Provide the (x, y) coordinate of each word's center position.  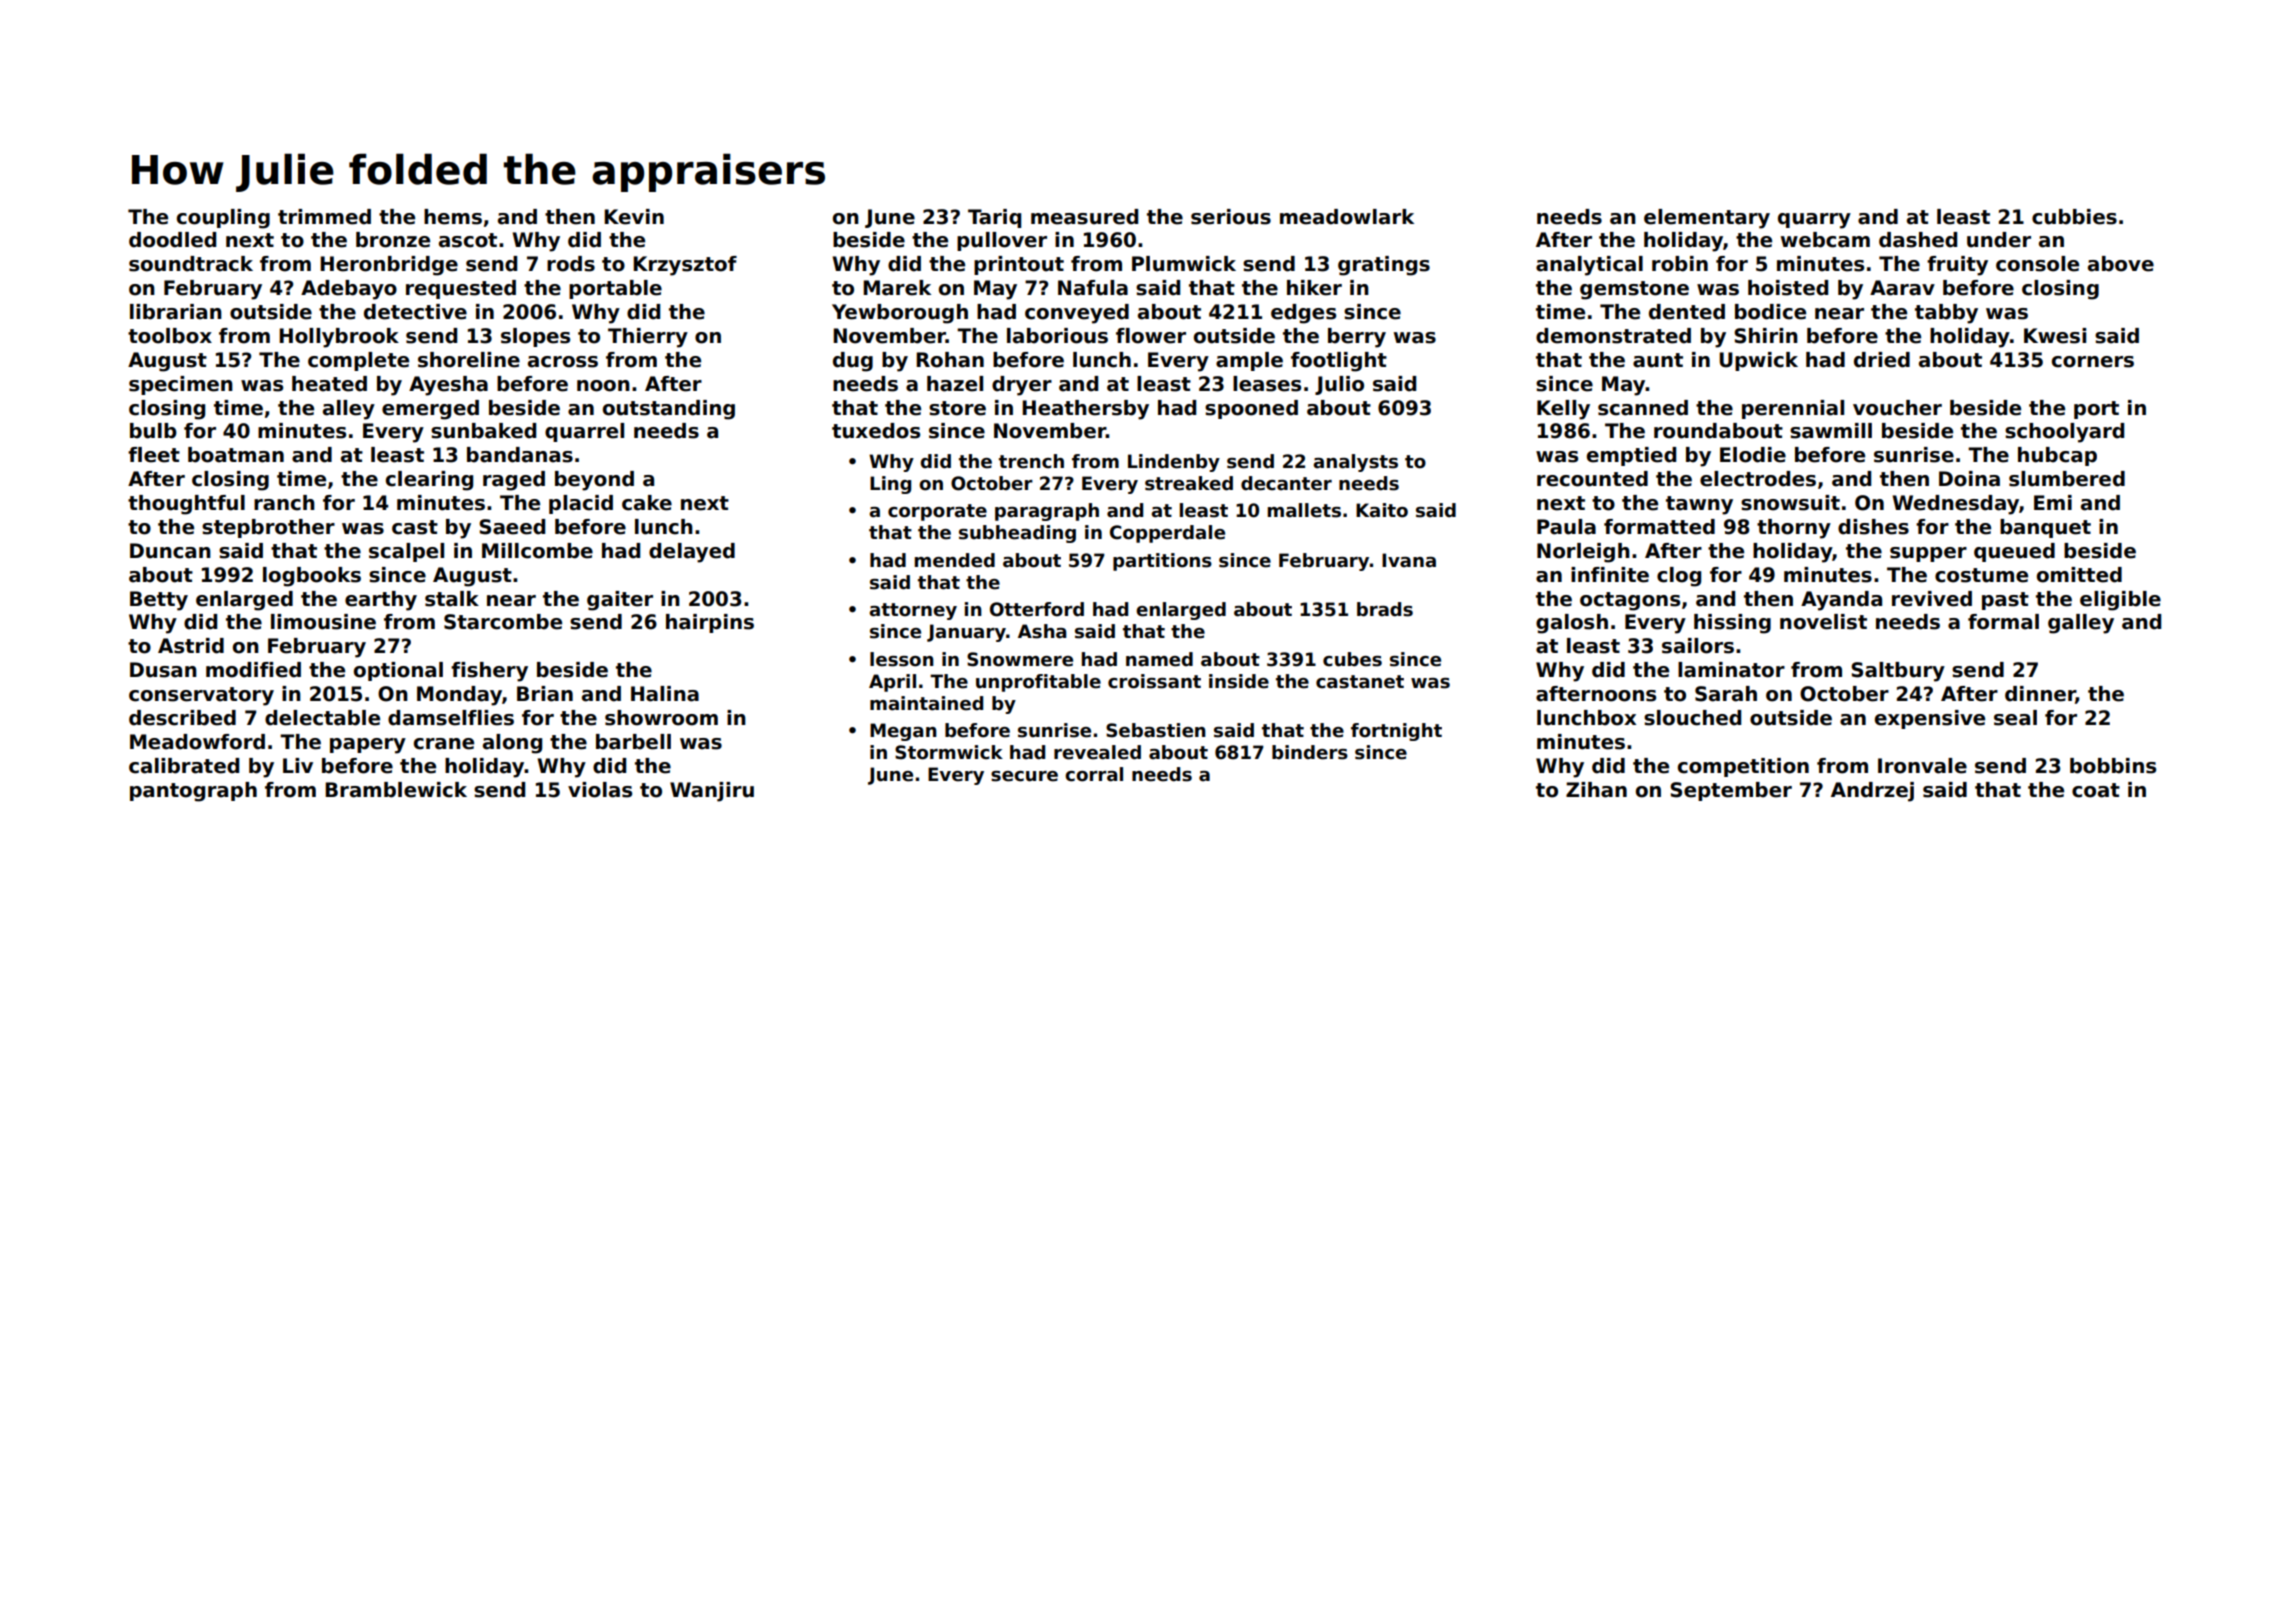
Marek (897, 288)
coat (2096, 790)
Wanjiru (712, 792)
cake (647, 503)
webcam (1825, 240)
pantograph (193, 792)
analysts (1355, 463)
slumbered (2067, 479)
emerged (430, 410)
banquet (2045, 528)
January (966, 633)
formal (2003, 622)
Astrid (191, 646)
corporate (937, 512)
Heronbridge (389, 266)
